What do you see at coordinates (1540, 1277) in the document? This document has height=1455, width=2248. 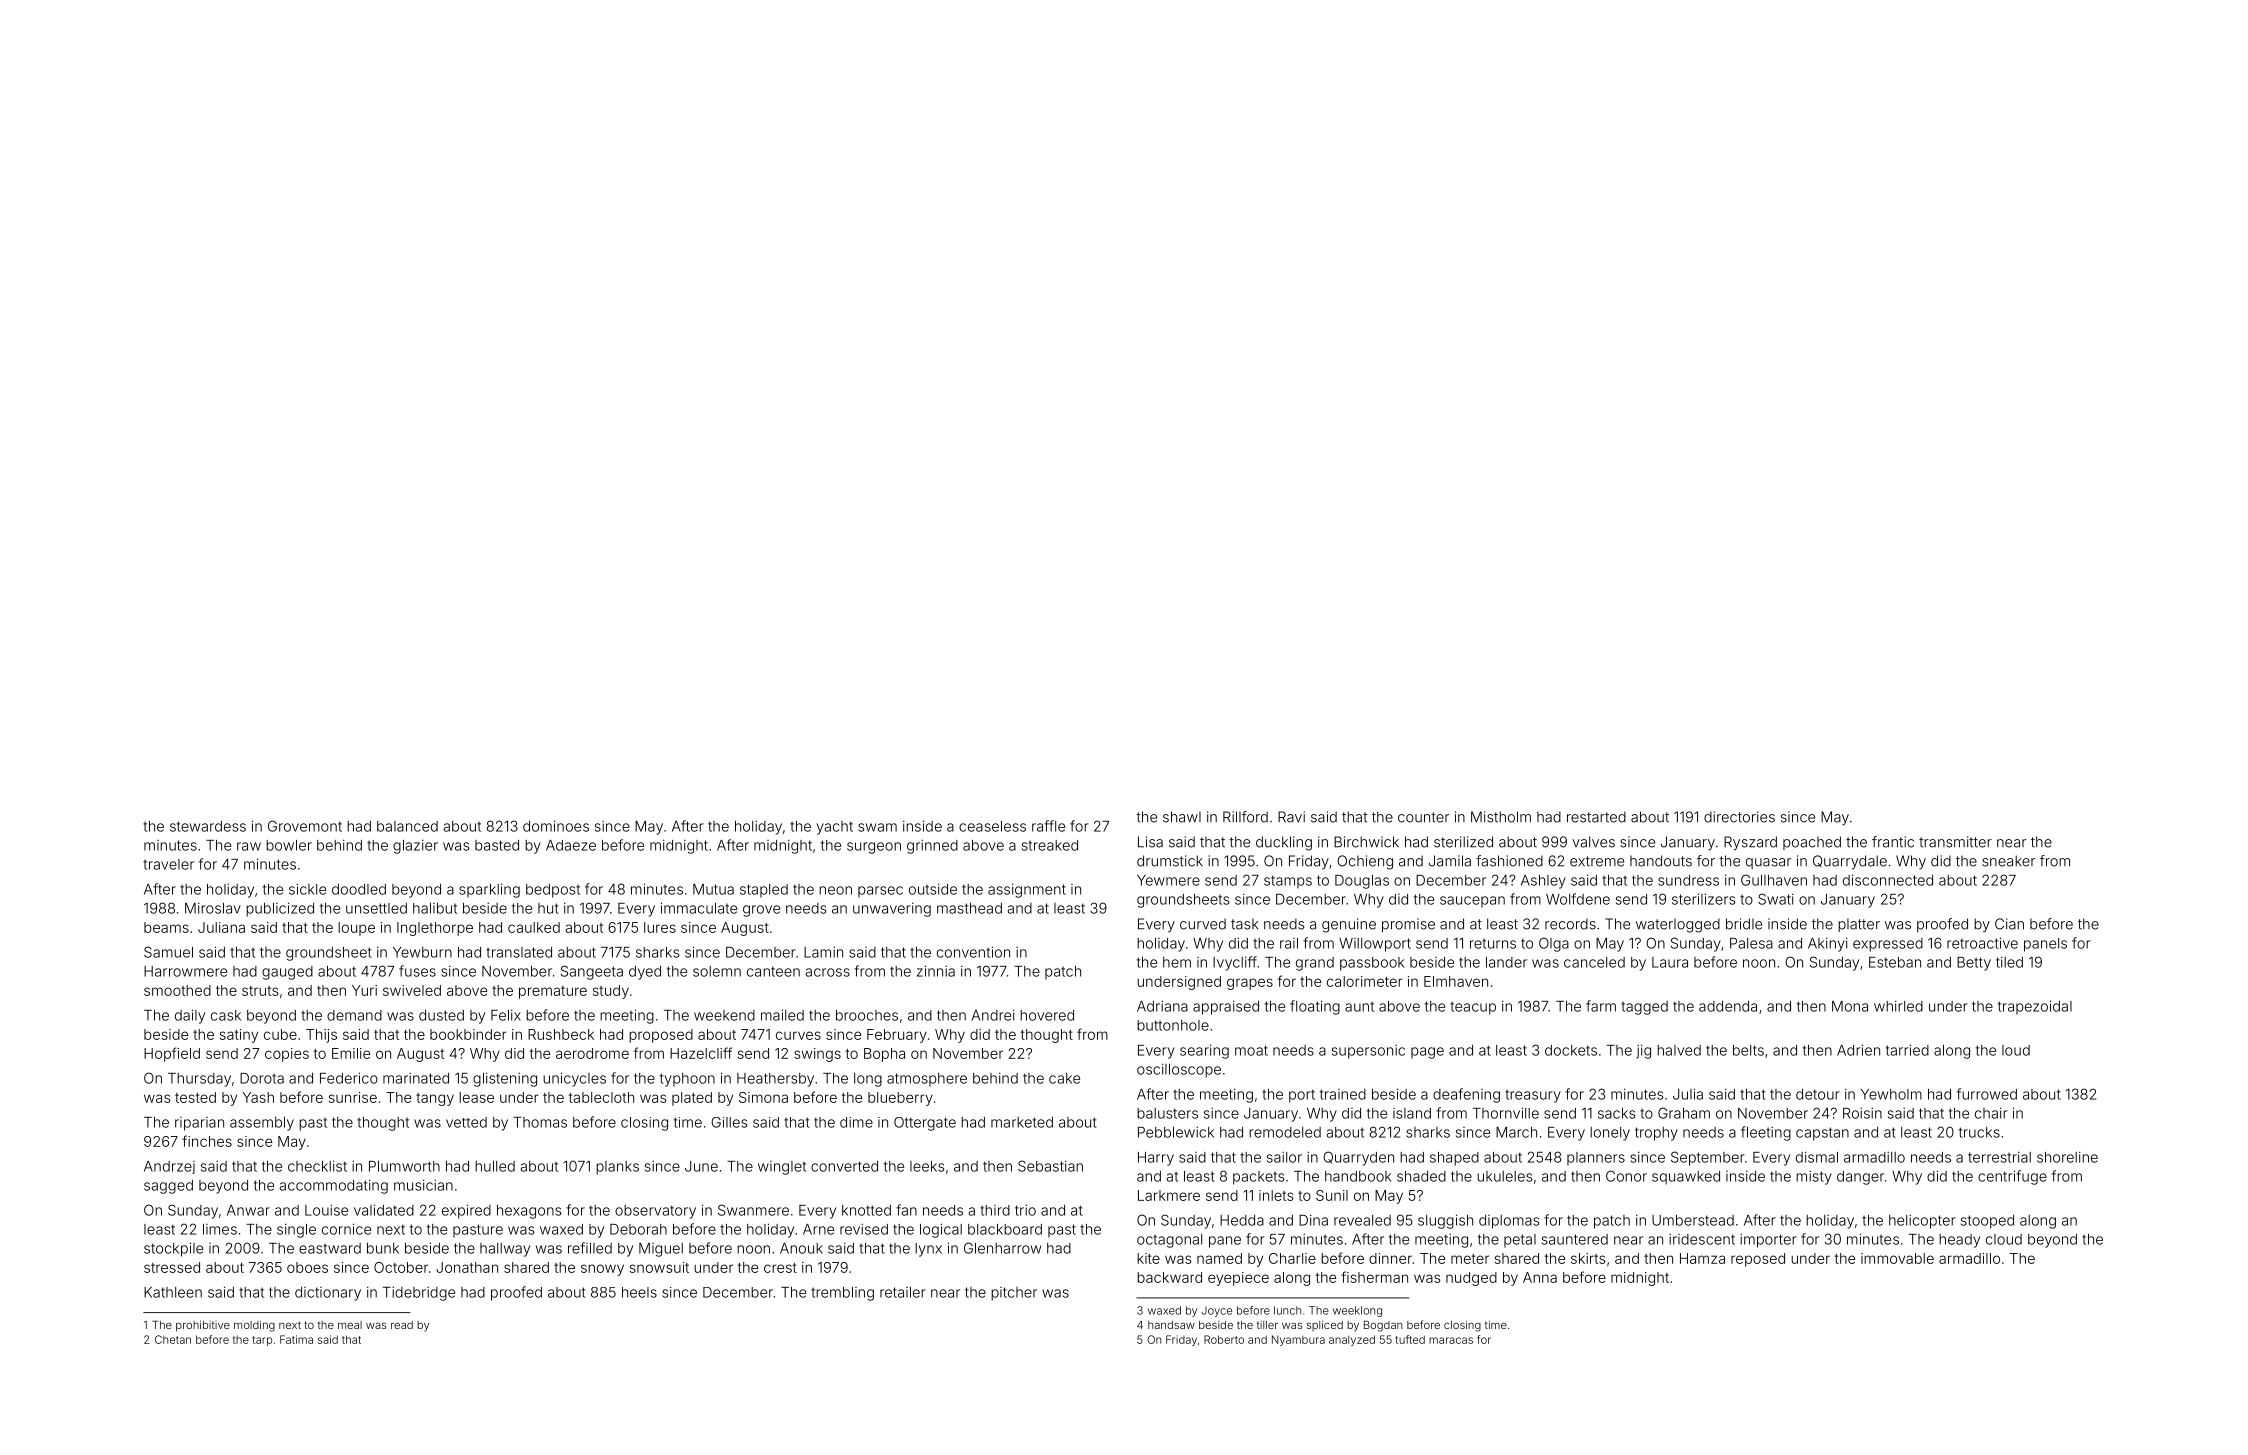 I see `Anna` at bounding box center [1540, 1277].
